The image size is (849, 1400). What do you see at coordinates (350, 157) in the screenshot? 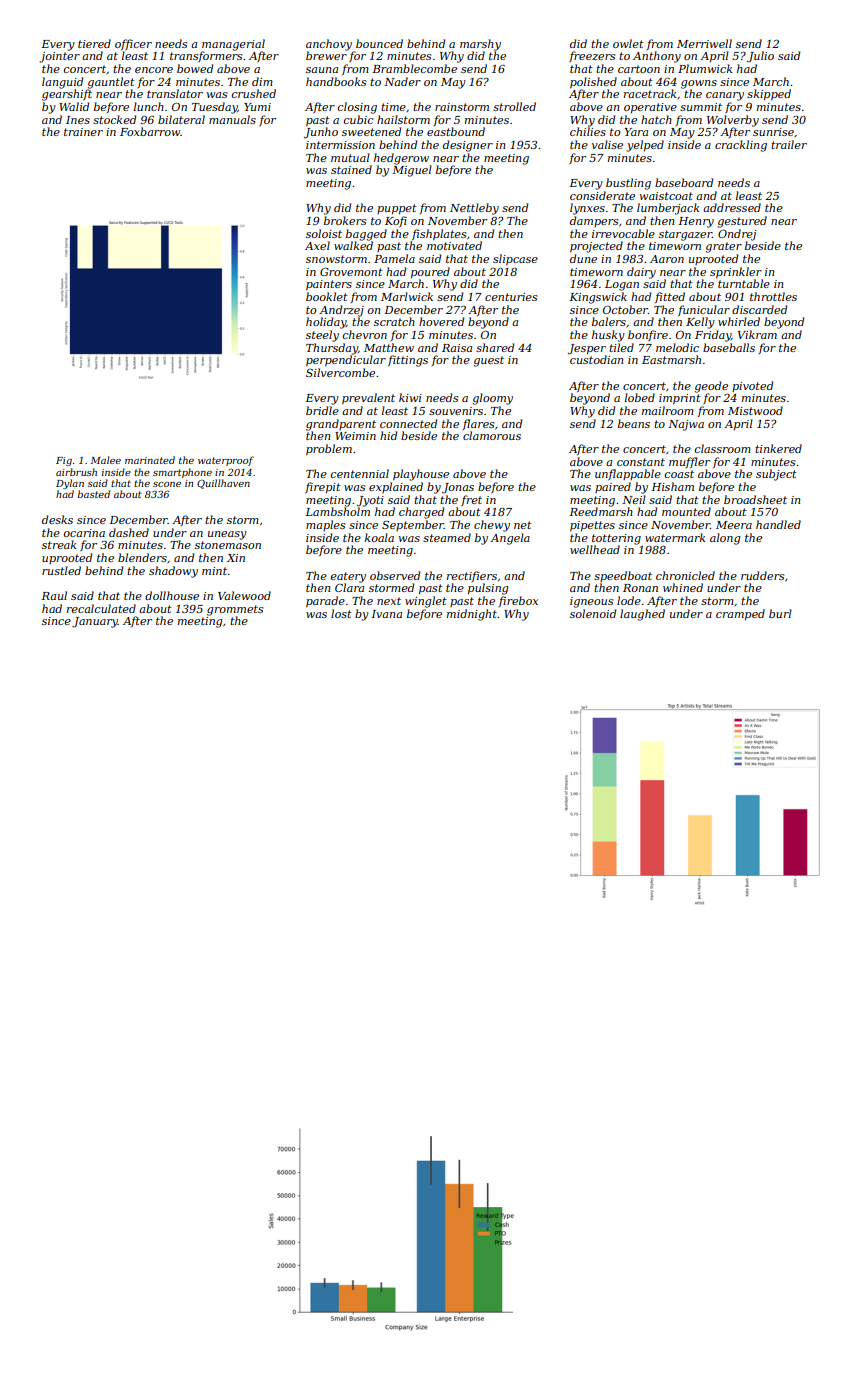
I see `mutual` at bounding box center [350, 157].
